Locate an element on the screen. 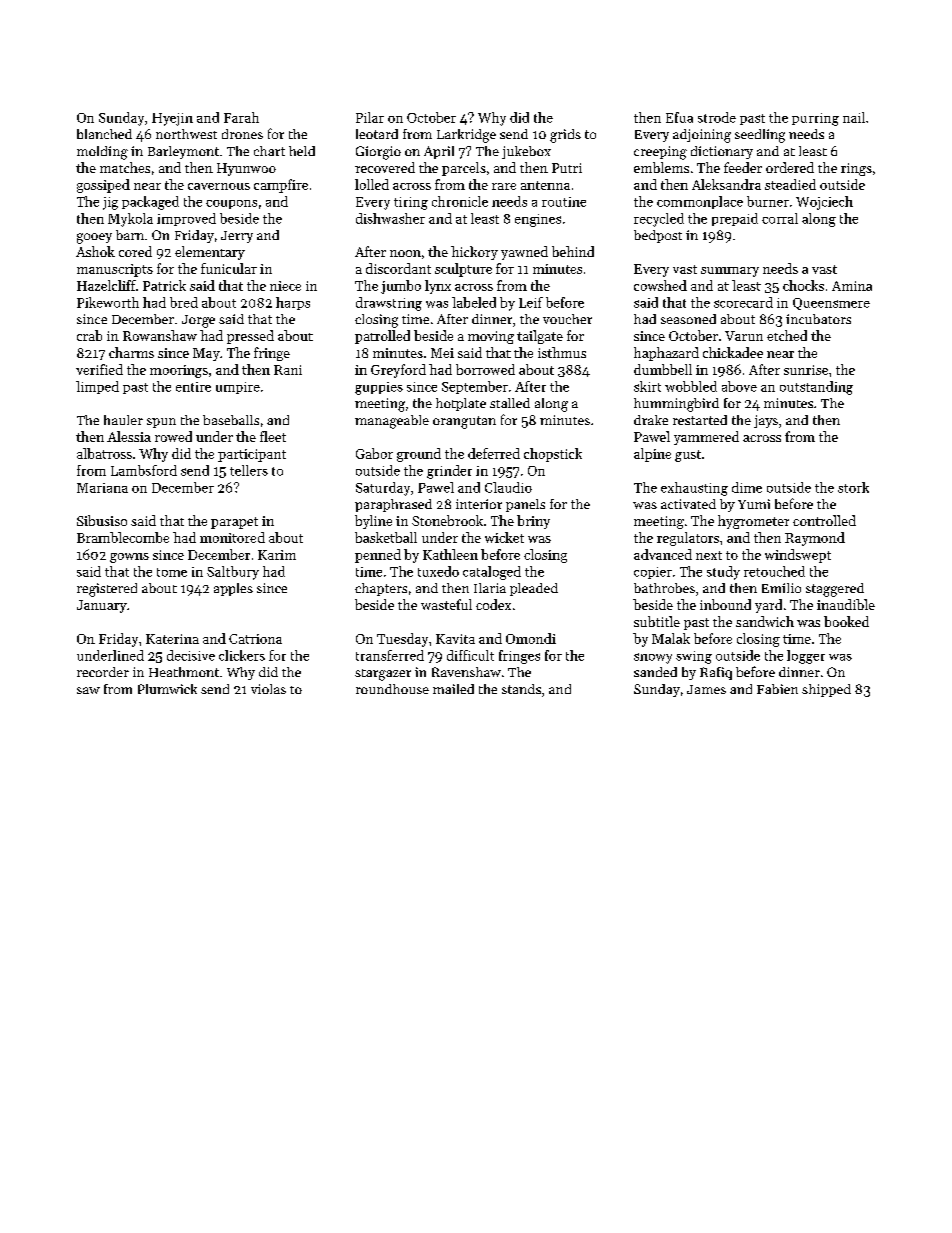 The width and height of the screenshot is (952, 1233). yammered is located at coordinates (706, 438).
